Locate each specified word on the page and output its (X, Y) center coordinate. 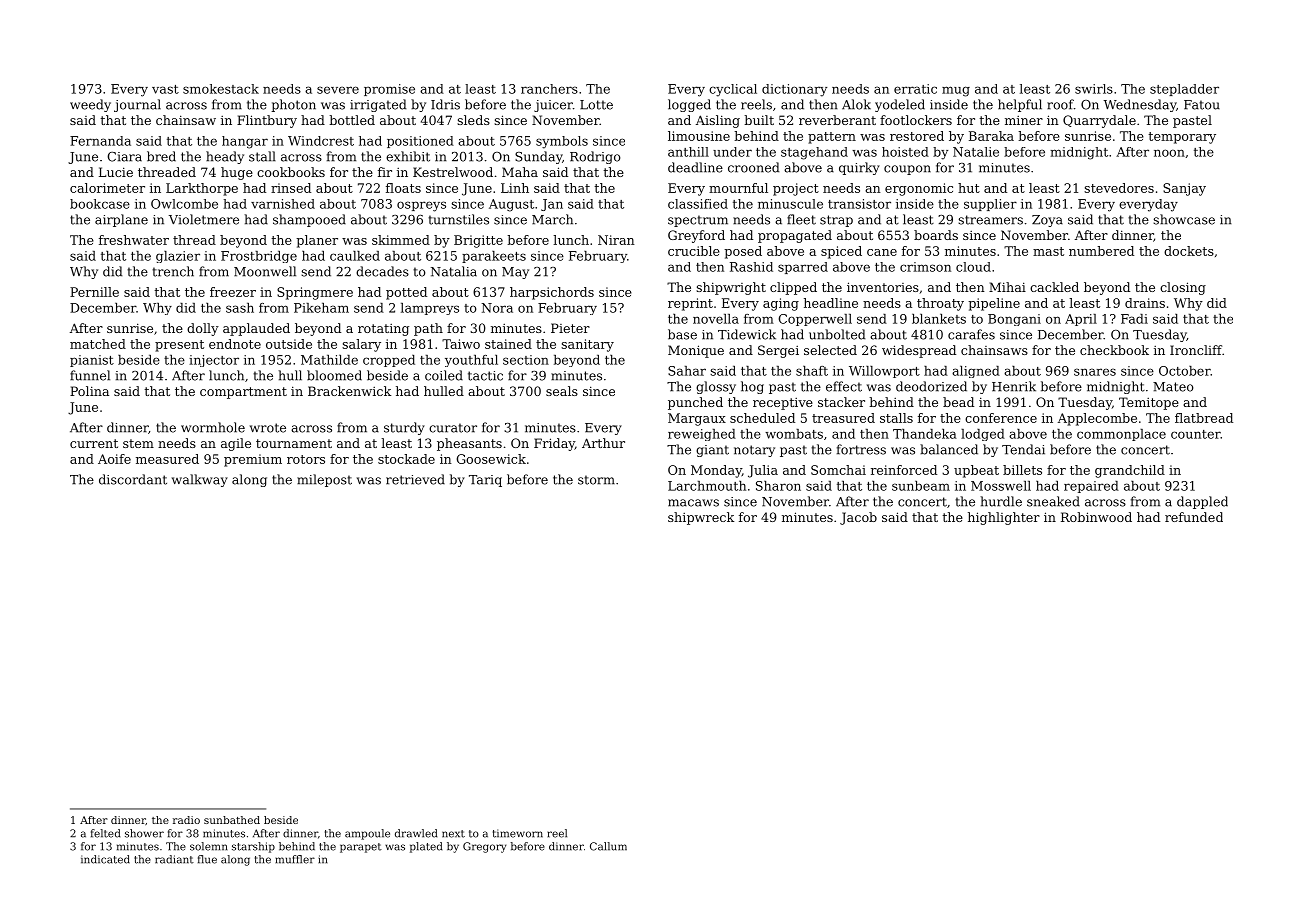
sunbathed (232, 820)
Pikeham (321, 308)
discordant (133, 479)
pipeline (994, 304)
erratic (915, 89)
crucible (694, 251)
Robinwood (1096, 517)
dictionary (794, 90)
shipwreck (701, 518)
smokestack (221, 89)
